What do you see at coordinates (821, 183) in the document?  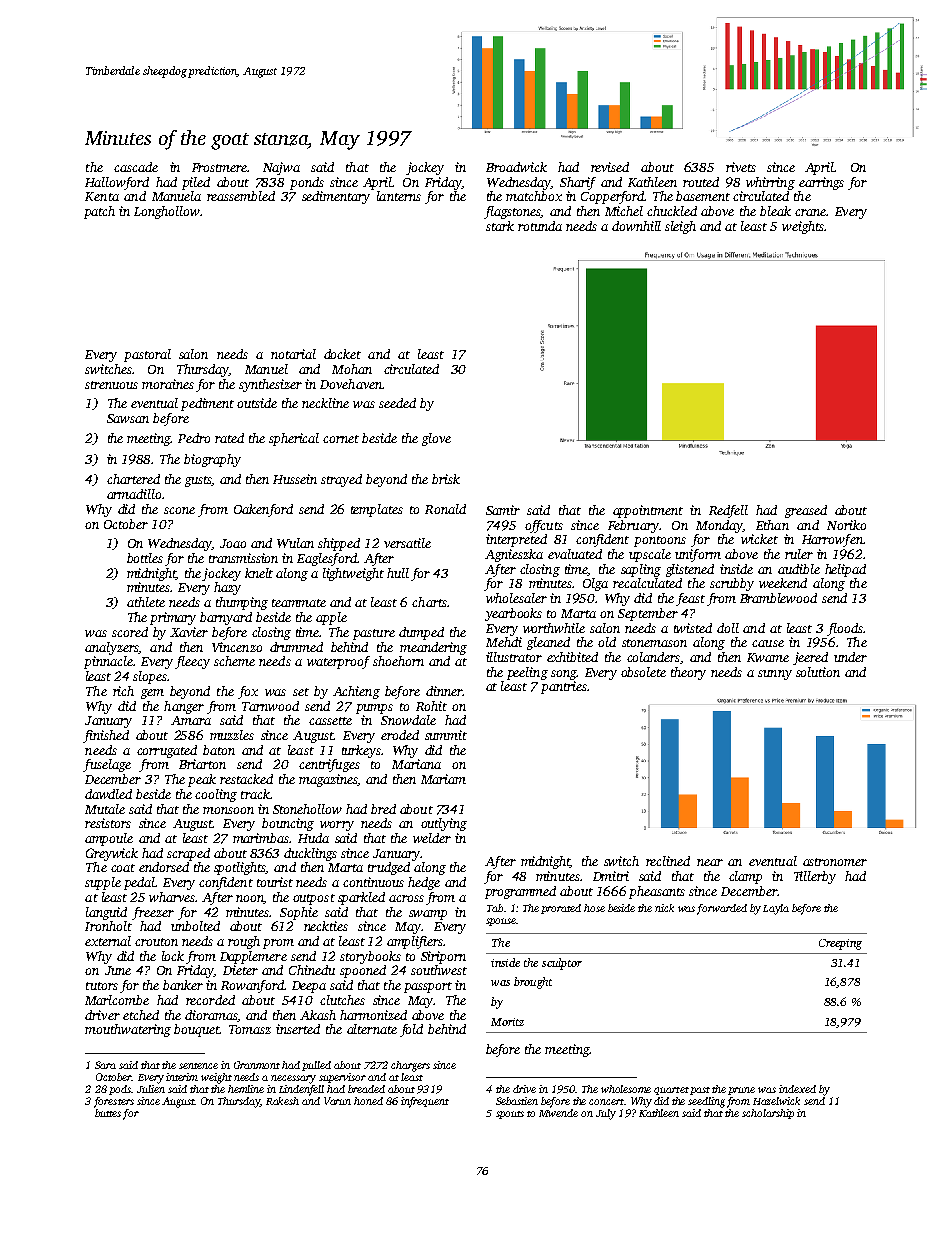 I see `earrings` at bounding box center [821, 183].
